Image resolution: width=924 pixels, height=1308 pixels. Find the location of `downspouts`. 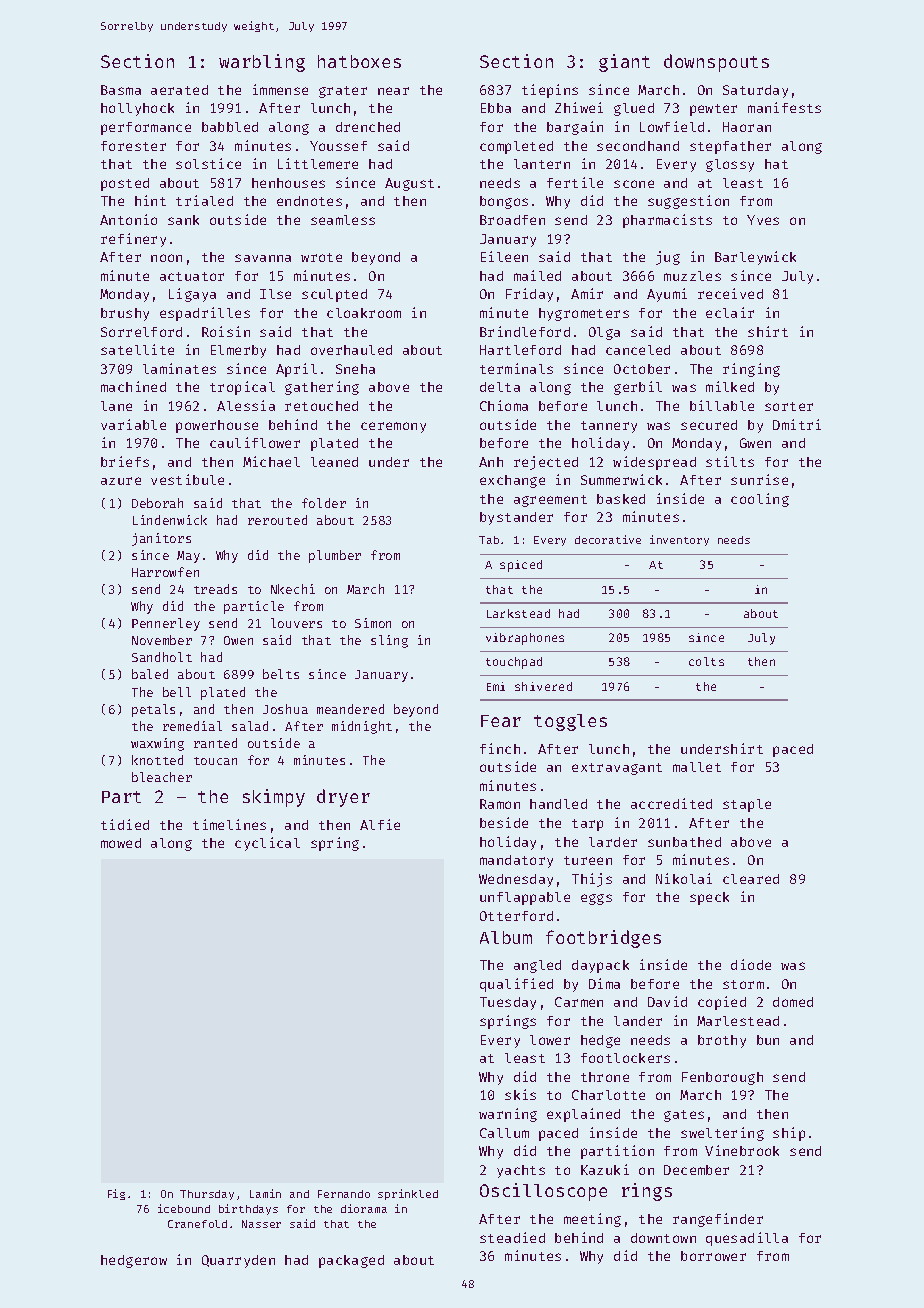

downspouts is located at coordinates (716, 63).
